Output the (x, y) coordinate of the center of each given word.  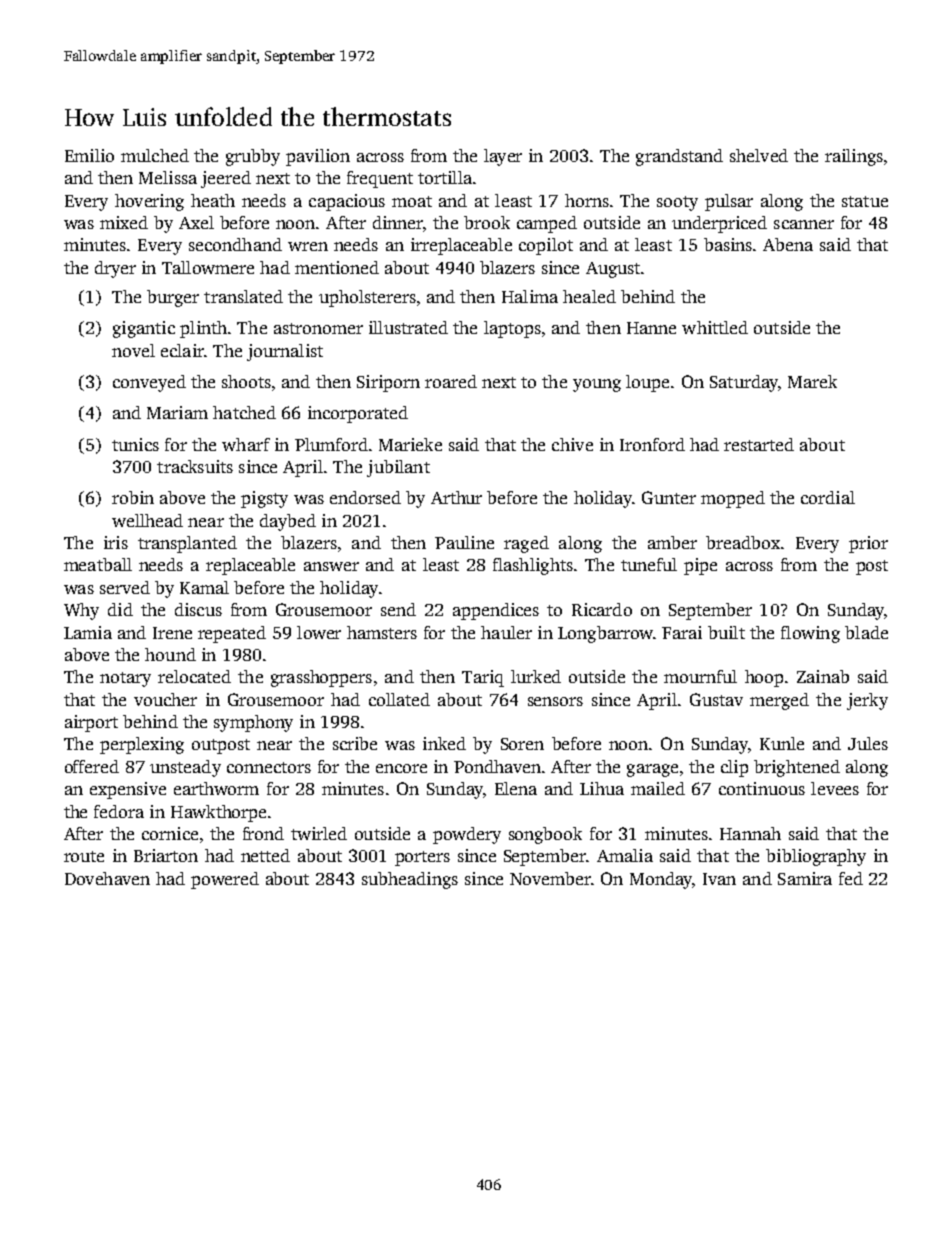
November (550, 878)
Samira (805, 878)
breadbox (743, 542)
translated (243, 296)
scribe (355, 743)
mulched (155, 155)
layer (503, 157)
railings (854, 157)
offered (92, 766)
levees (835, 788)
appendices (496, 611)
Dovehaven (107, 878)
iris (116, 542)
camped (547, 224)
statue (865, 201)
